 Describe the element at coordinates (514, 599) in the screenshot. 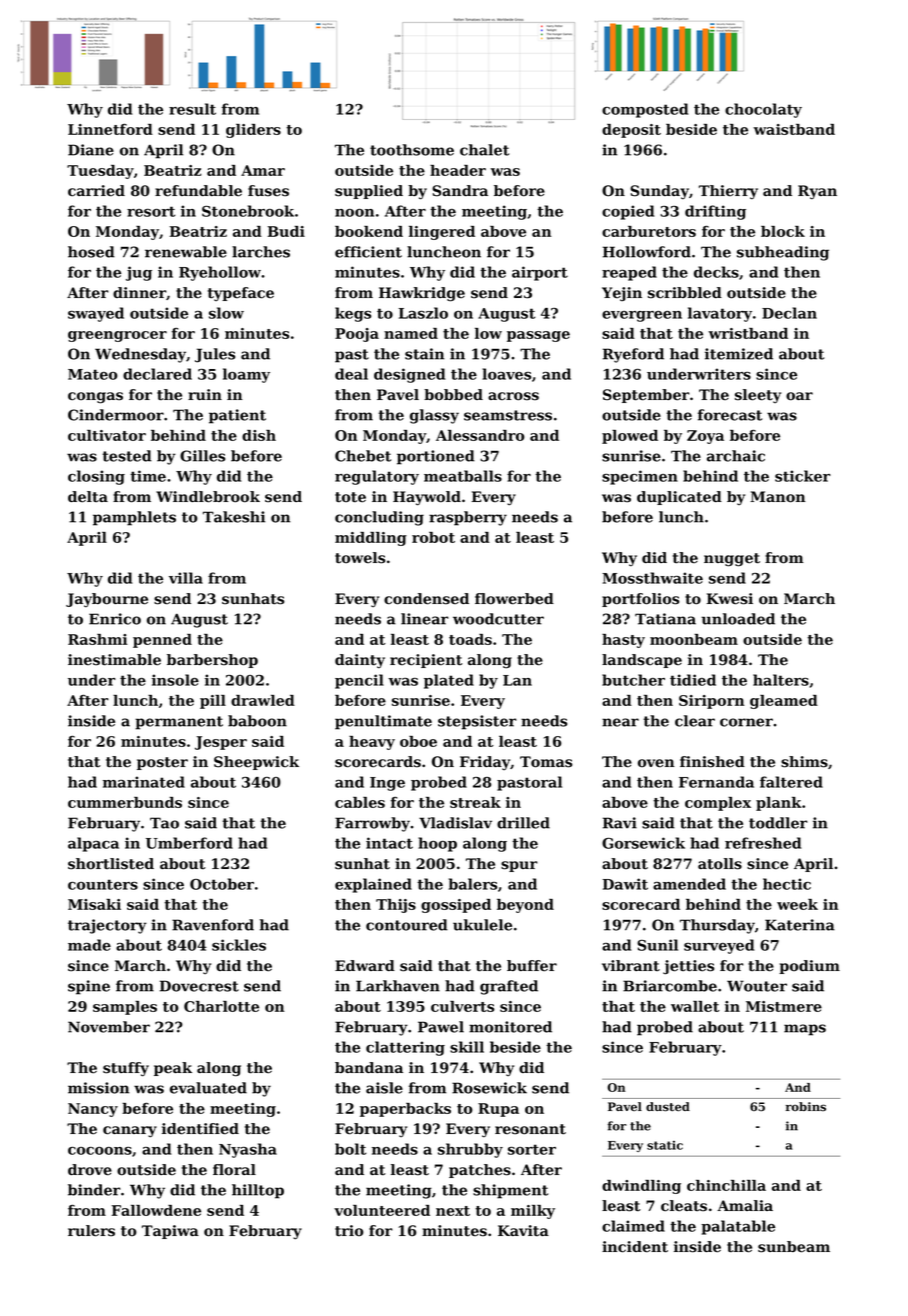

I see `flowerbed` at that location.
